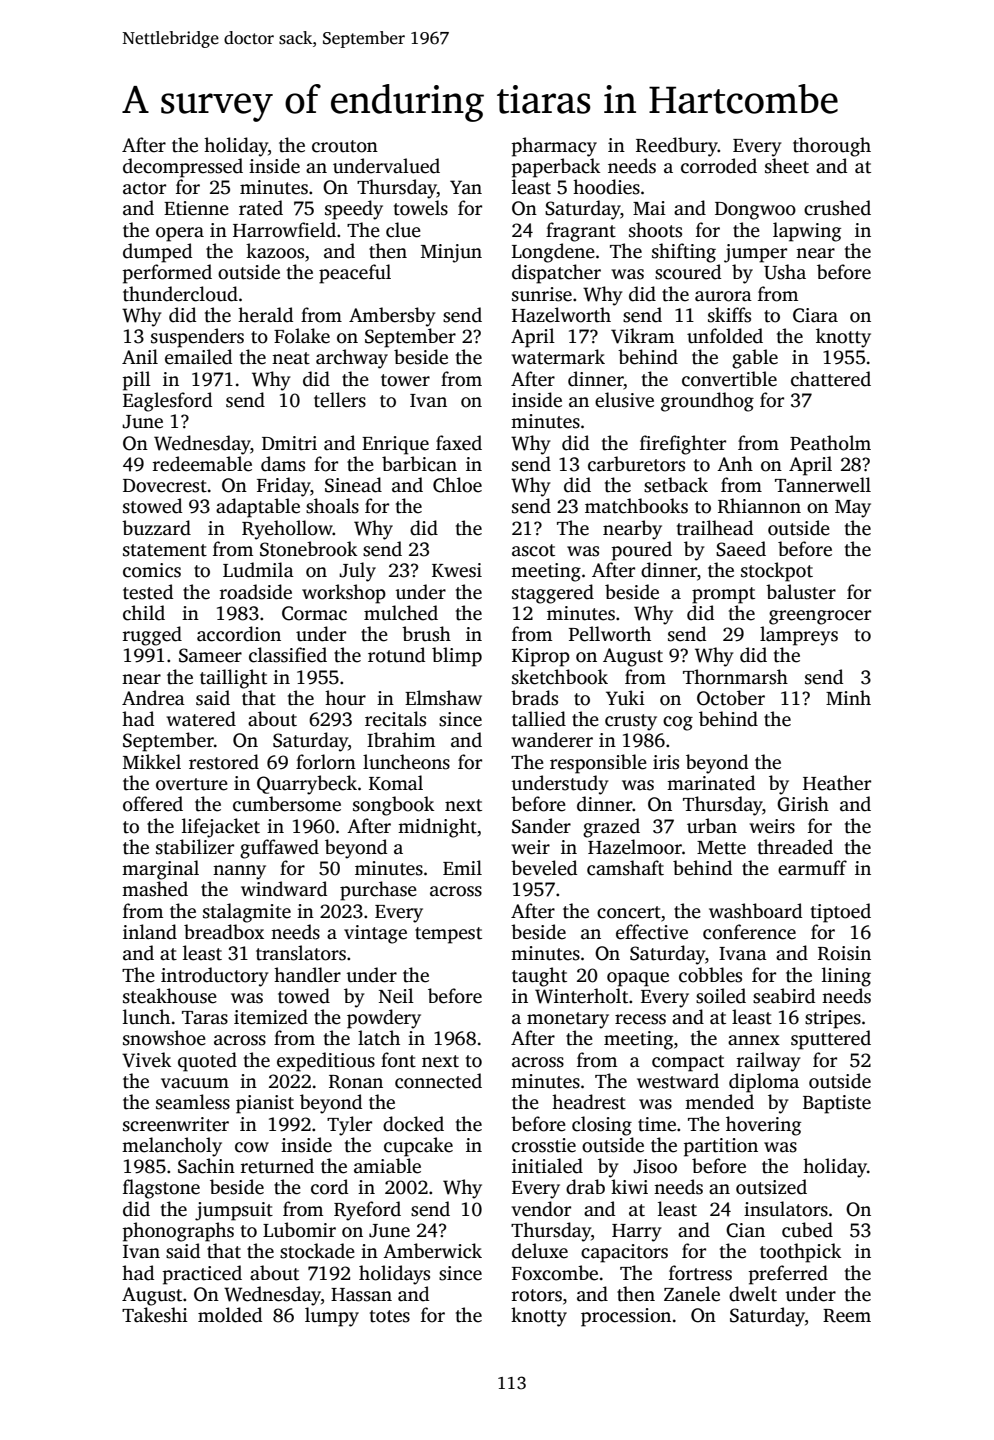 This image has width=994, height=1440. I want to click on railway, so click(769, 1062).
